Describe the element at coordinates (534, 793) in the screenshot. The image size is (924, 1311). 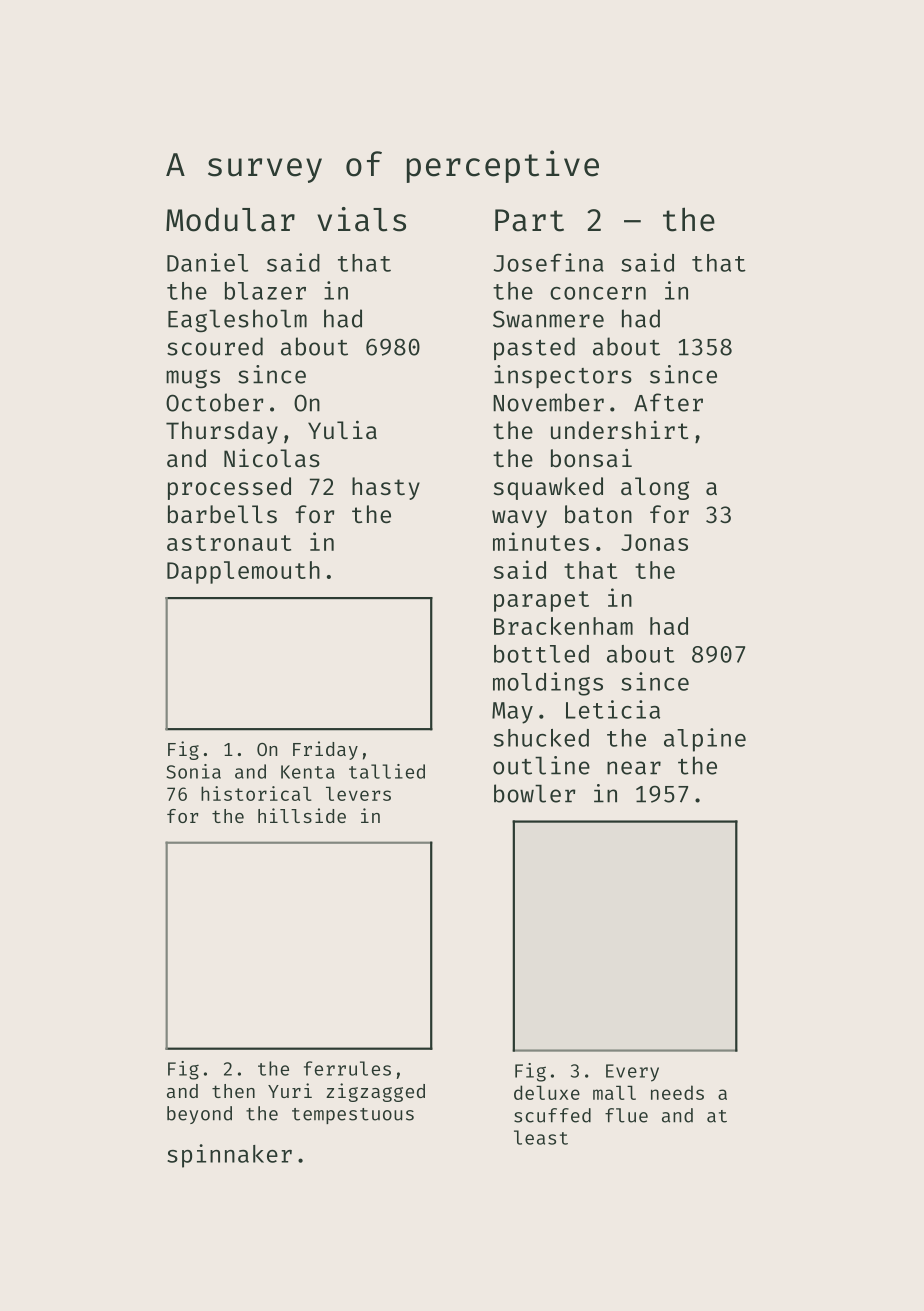
I see `bowler` at that location.
